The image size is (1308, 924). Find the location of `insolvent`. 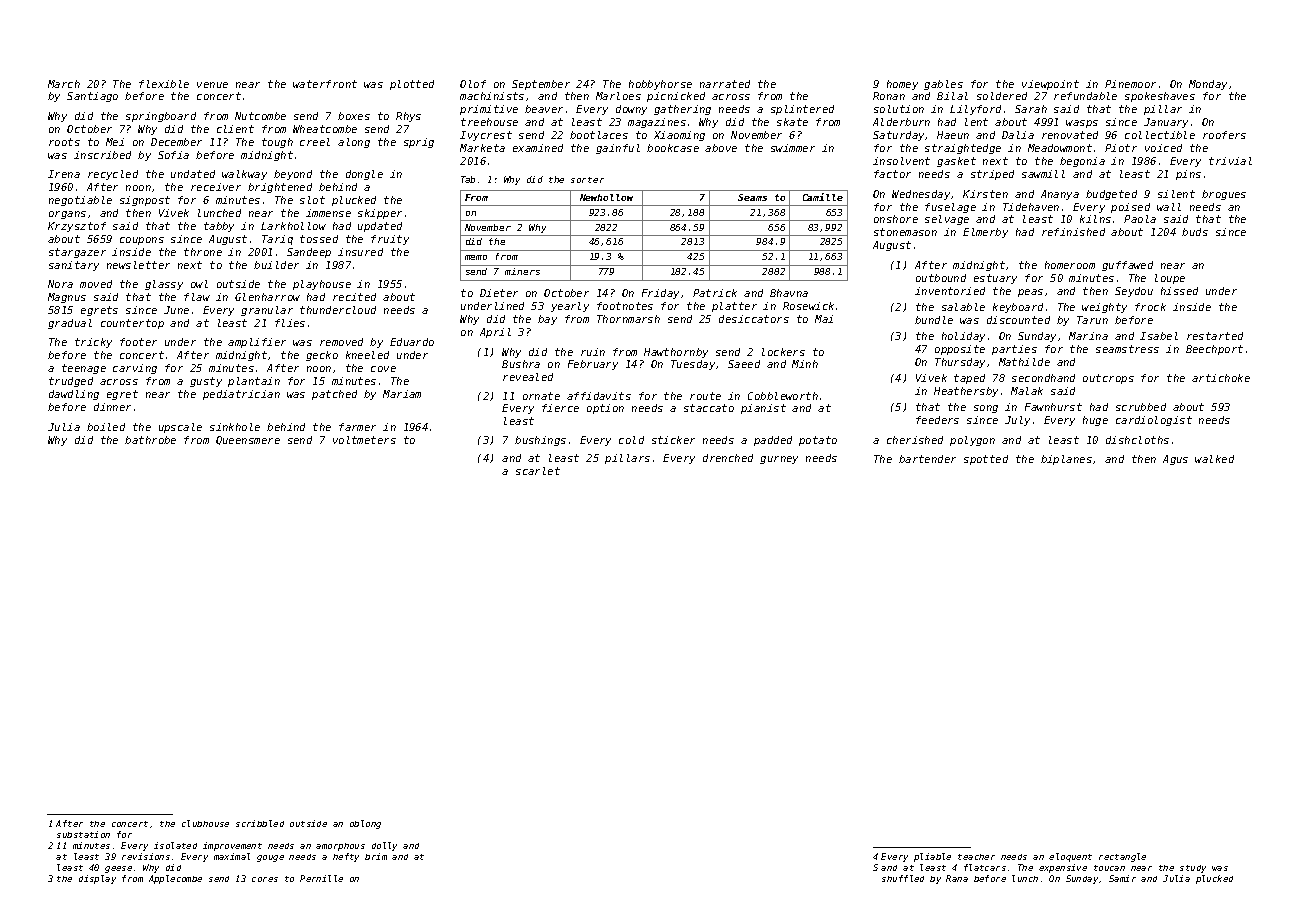

insolvent is located at coordinates (901, 161).
